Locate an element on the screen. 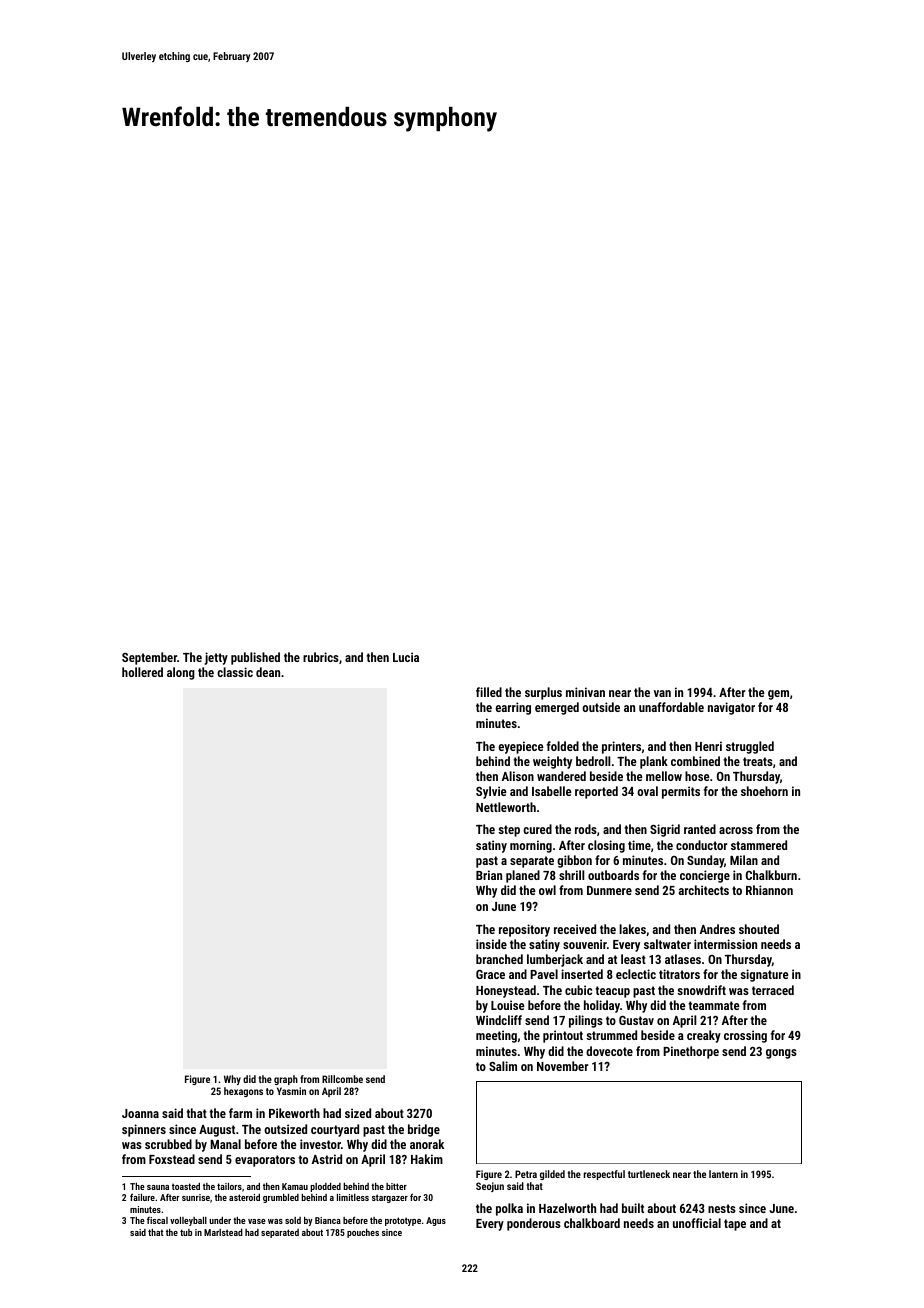 This screenshot has height=1308, width=924. hollered is located at coordinates (142, 672).
